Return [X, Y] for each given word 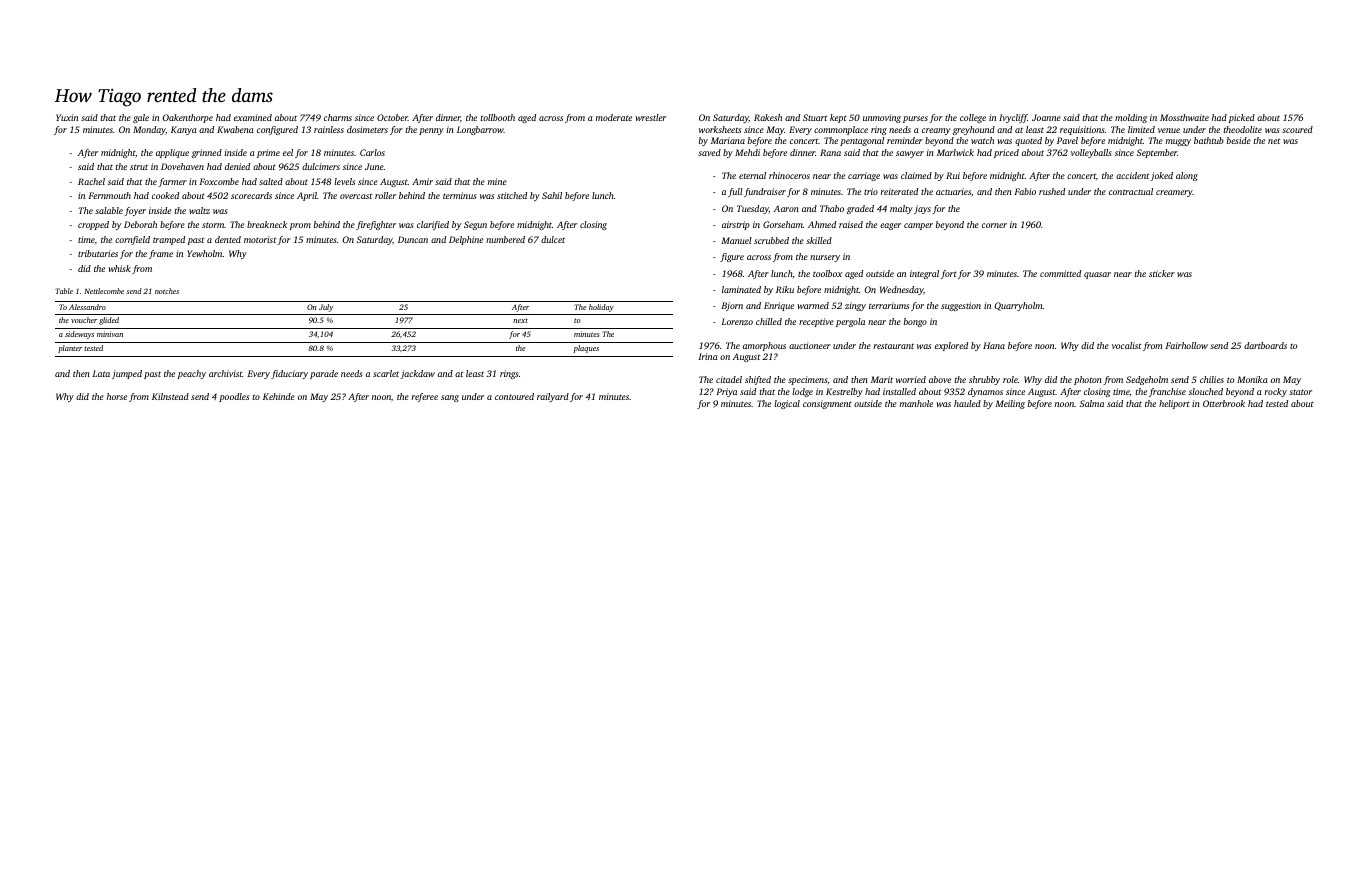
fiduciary [289, 374]
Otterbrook [1224, 403]
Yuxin [67, 117]
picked [1242, 118]
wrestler [650, 117]
